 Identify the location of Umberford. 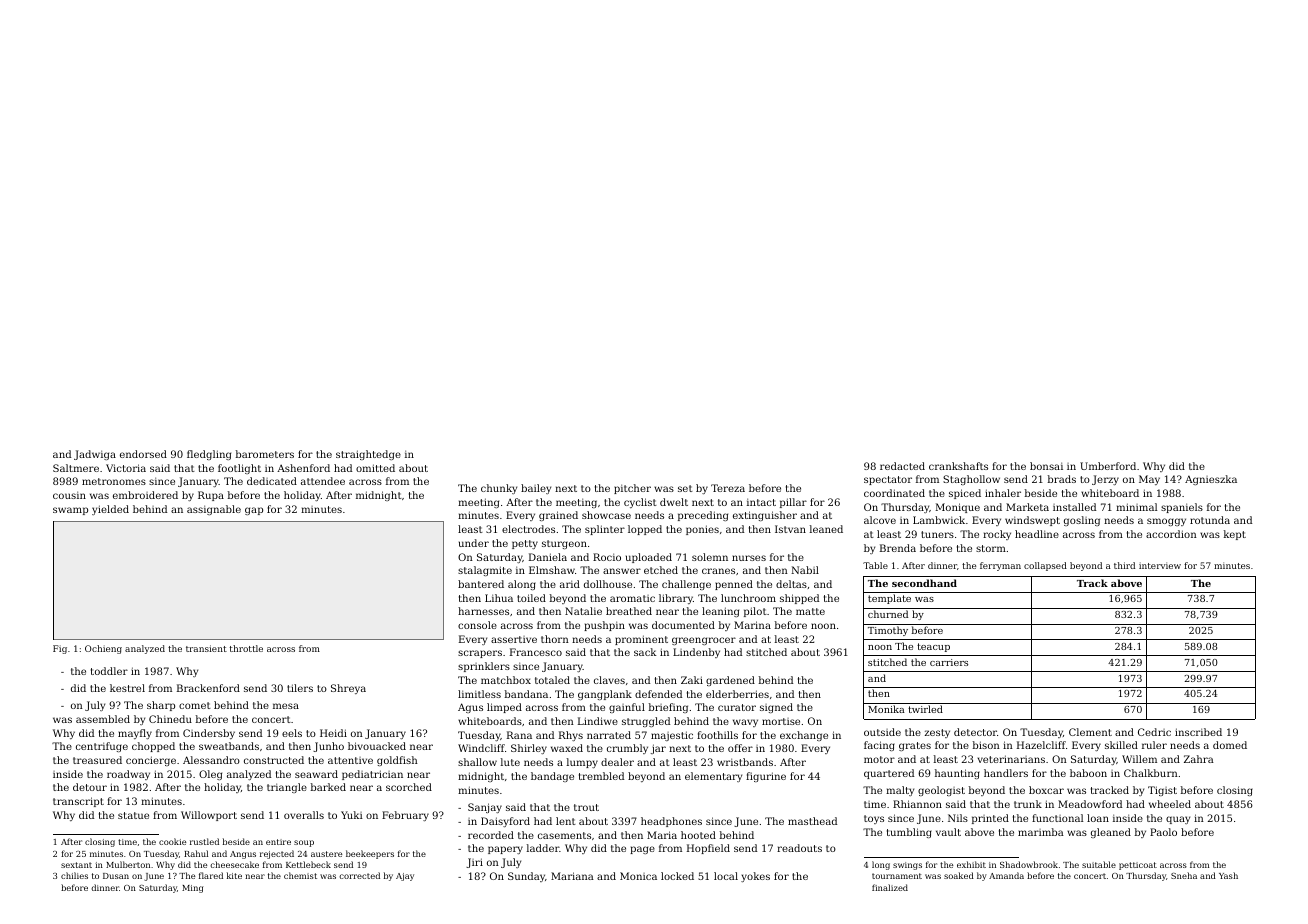
(1108, 466).
